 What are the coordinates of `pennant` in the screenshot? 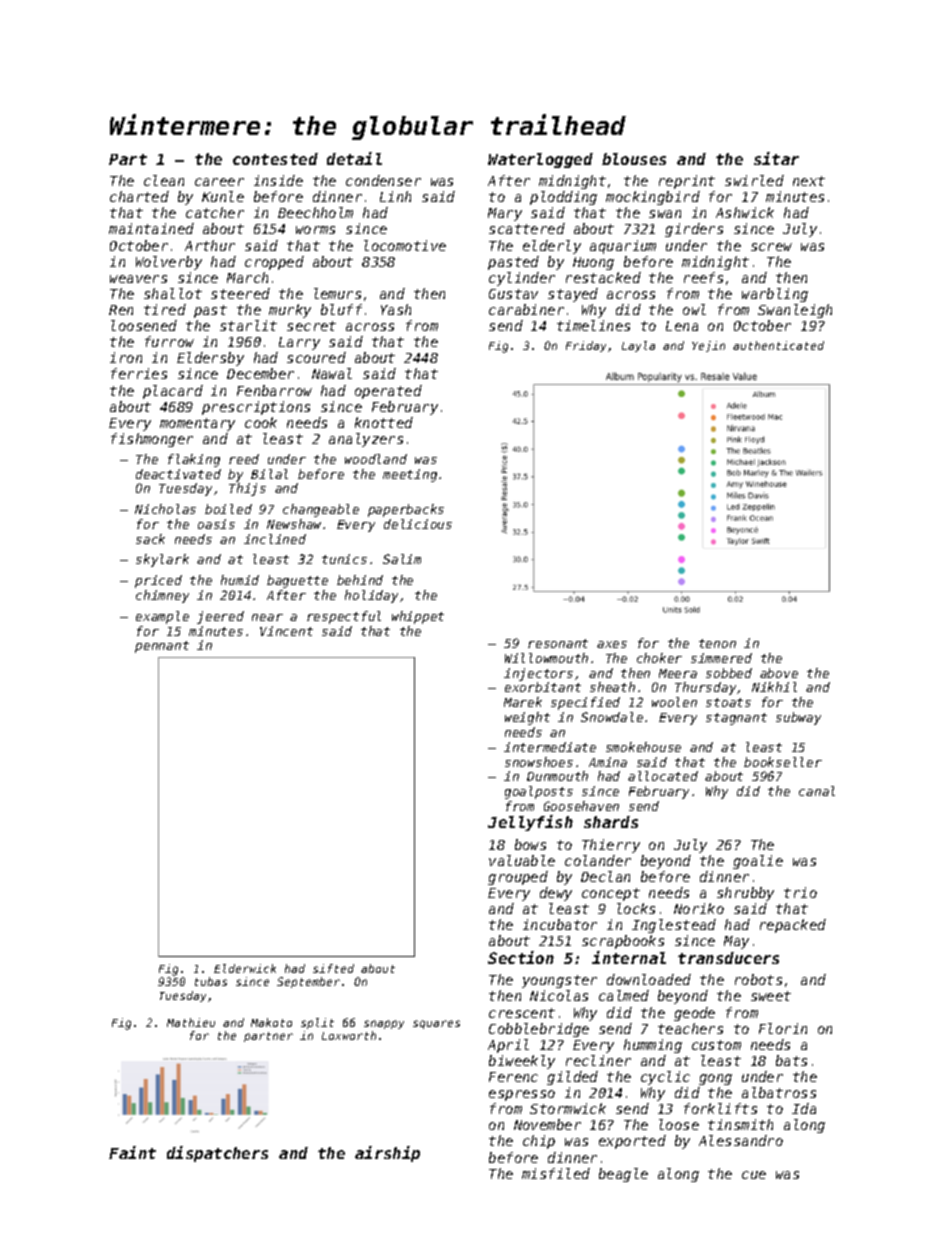 It's located at (162, 647).
